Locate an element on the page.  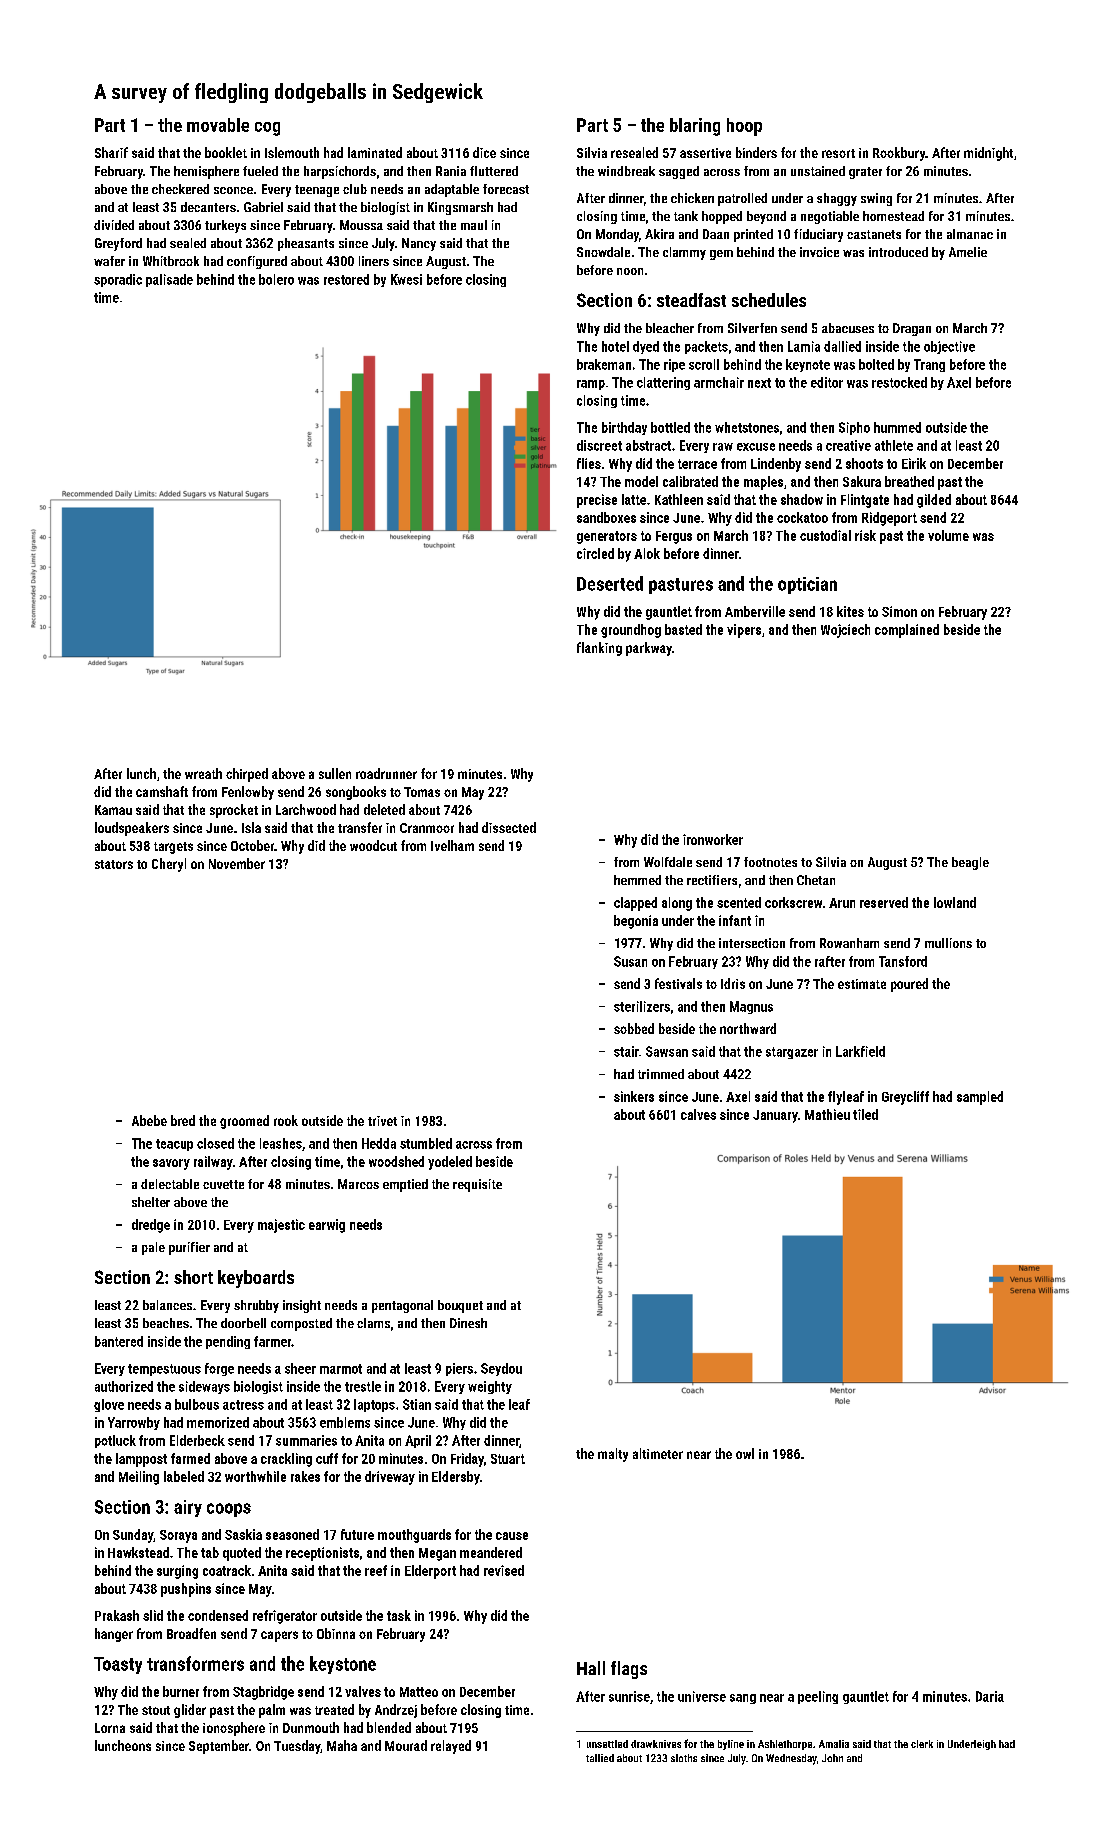
Lorna is located at coordinates (110, 1728).
